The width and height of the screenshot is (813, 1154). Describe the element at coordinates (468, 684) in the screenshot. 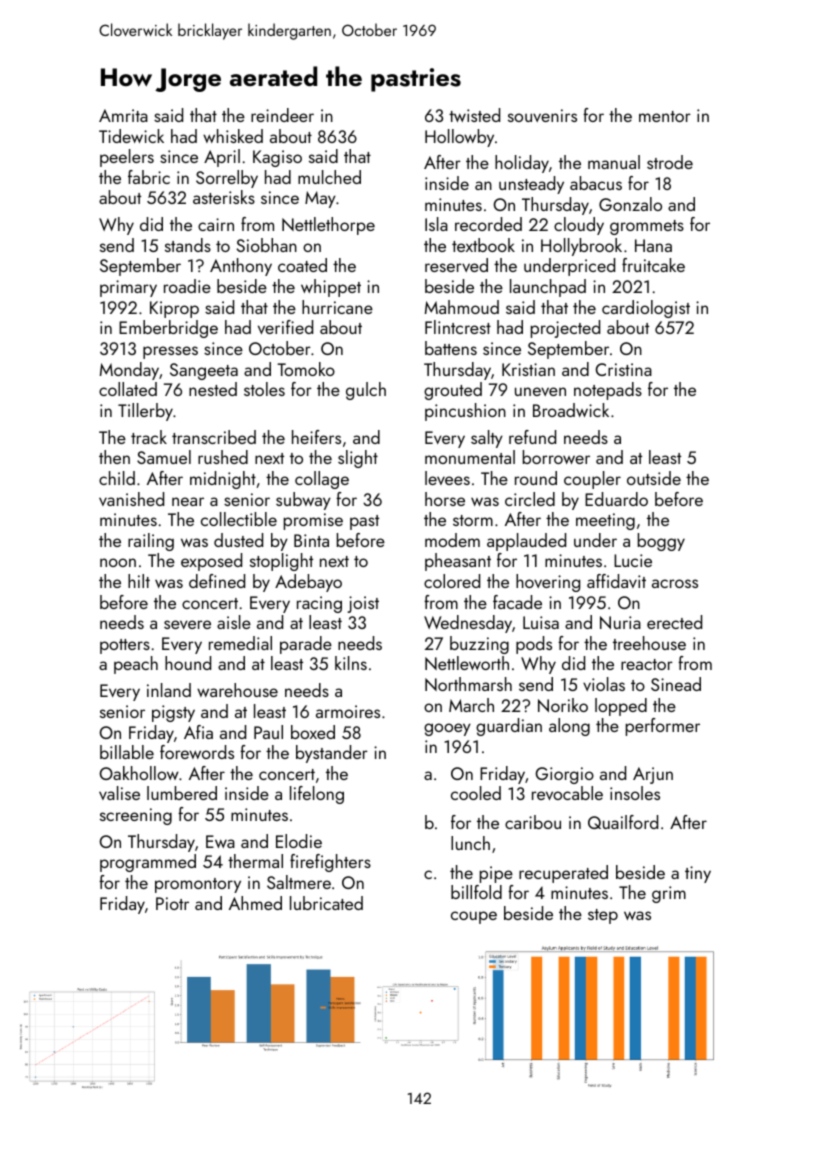

I see `Northmarsh` at that location.
